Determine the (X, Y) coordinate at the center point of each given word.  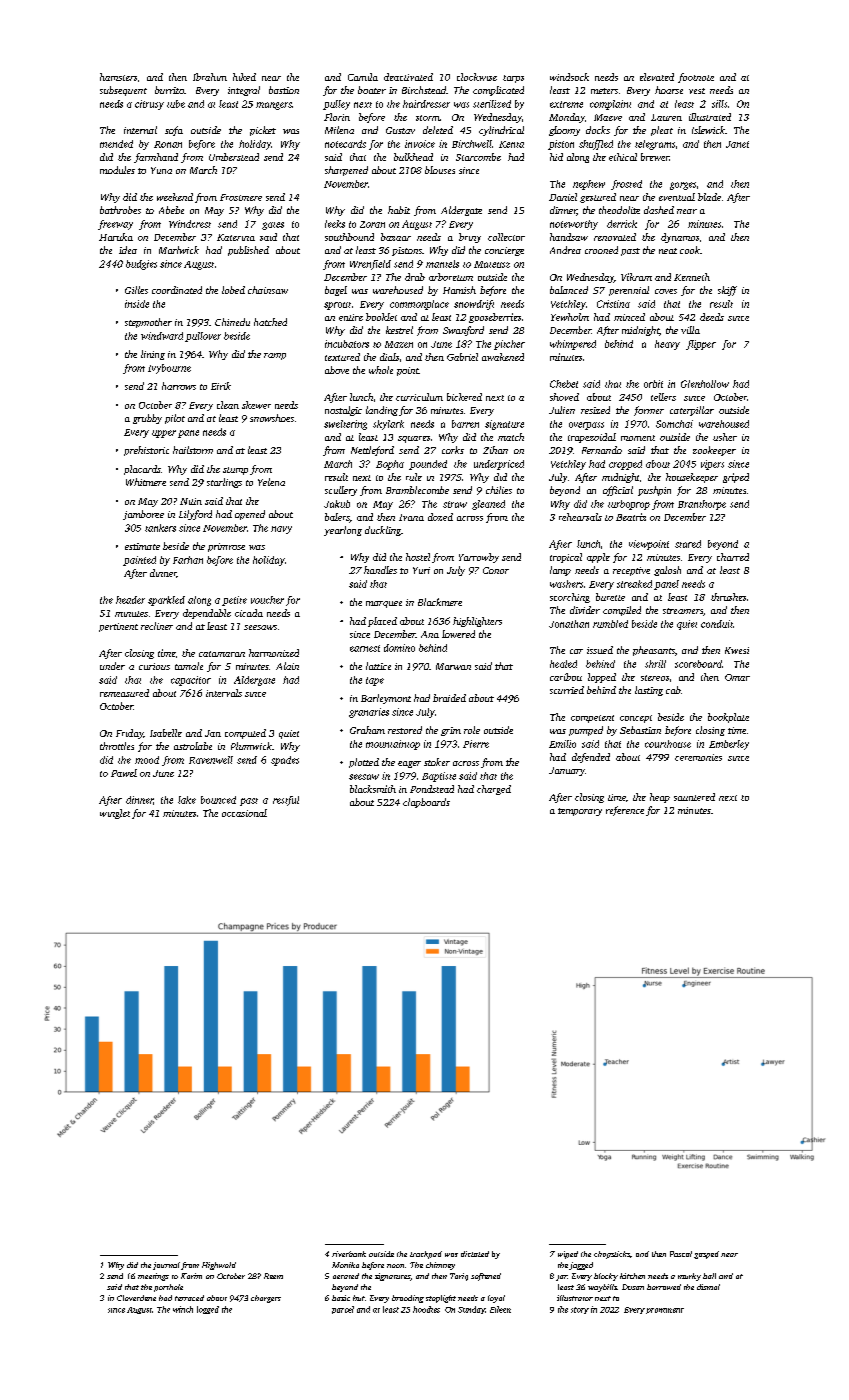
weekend (175, 197)
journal (166, 1266)
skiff (727, 291)
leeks (335, 224)
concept (636, 719)
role (472, 730)
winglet (115, 814)
